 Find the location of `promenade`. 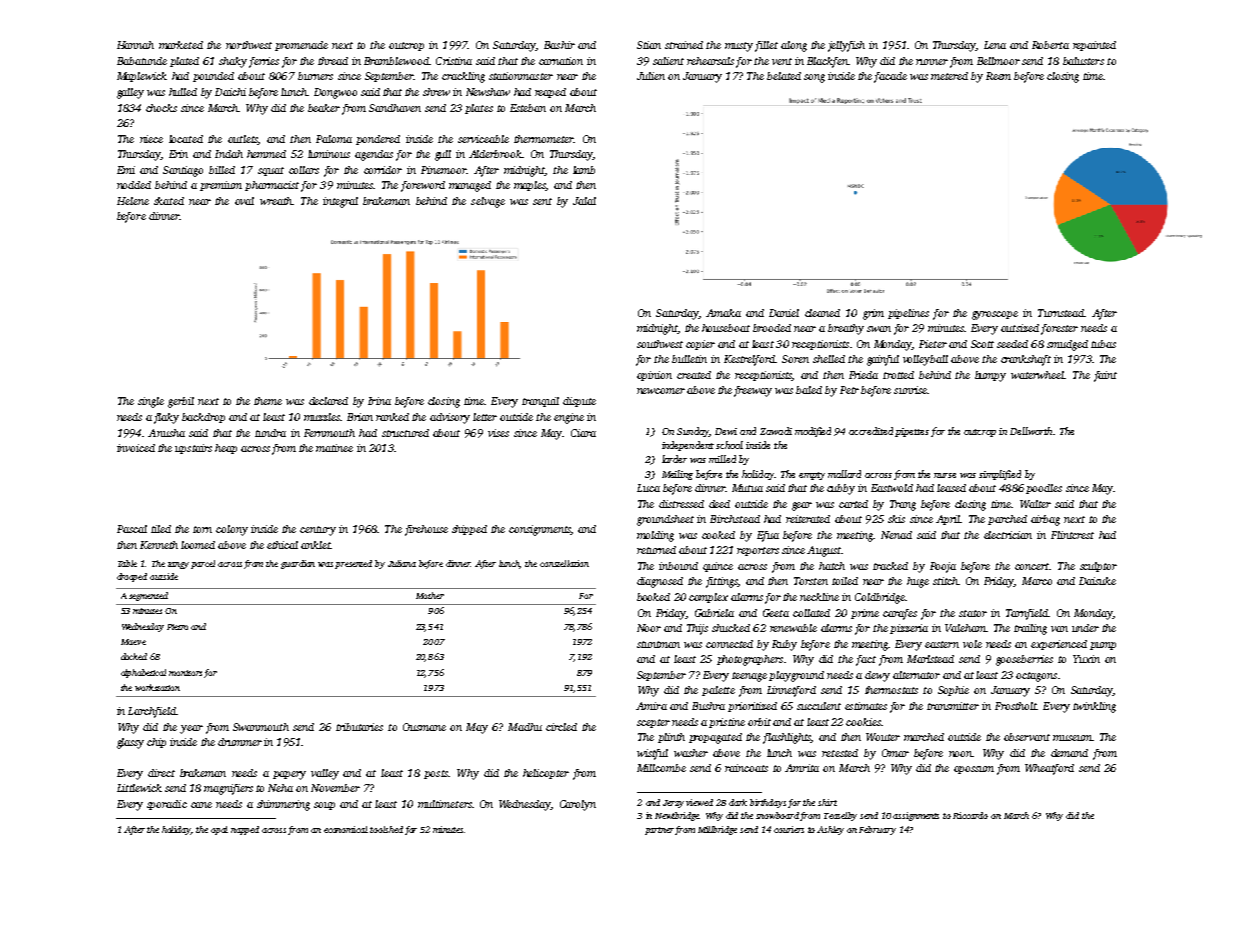

promenade is located at coordinates (301, 46).
